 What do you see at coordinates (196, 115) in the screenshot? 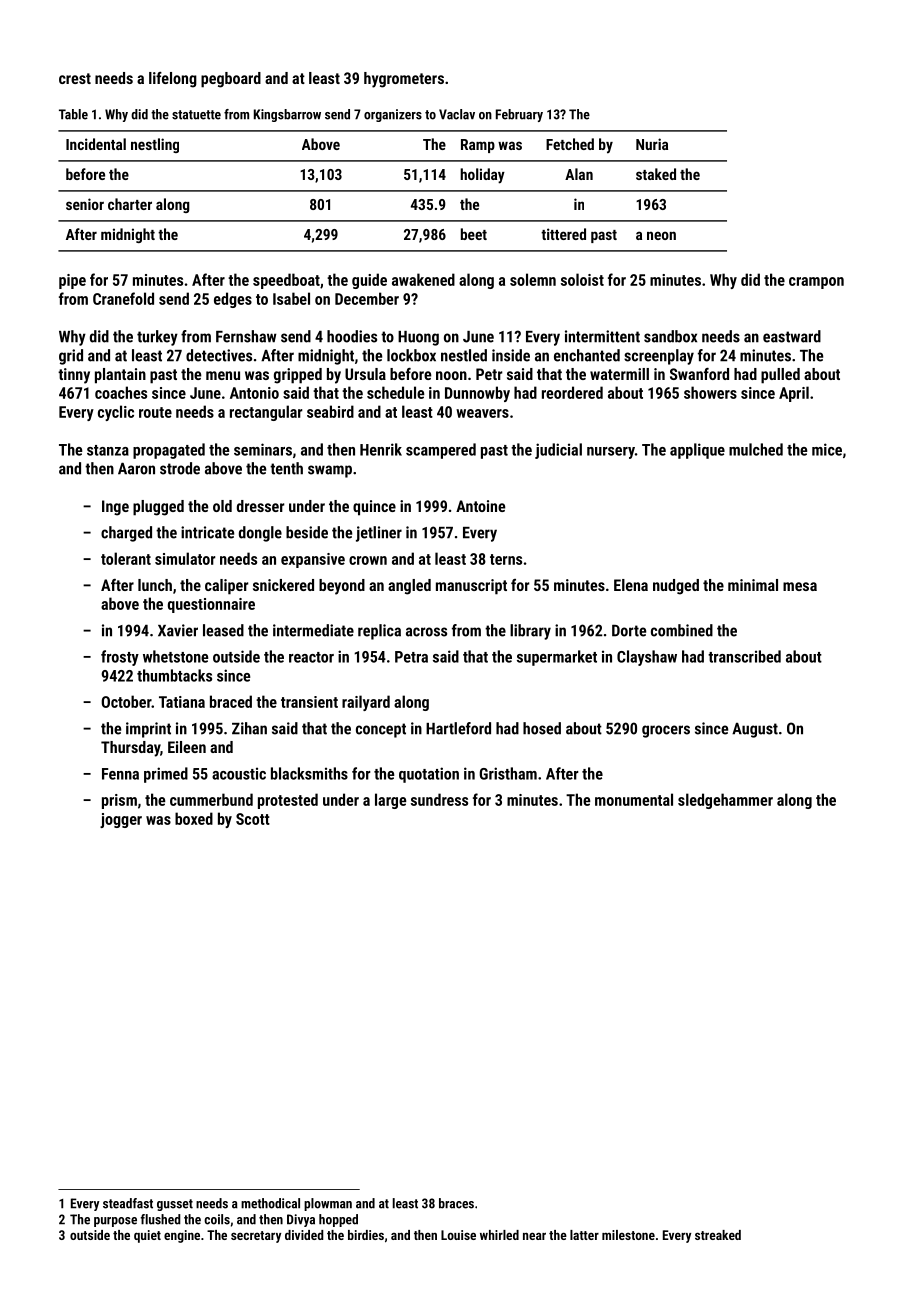
I see `statuette` at bounding box center [196, 115].
